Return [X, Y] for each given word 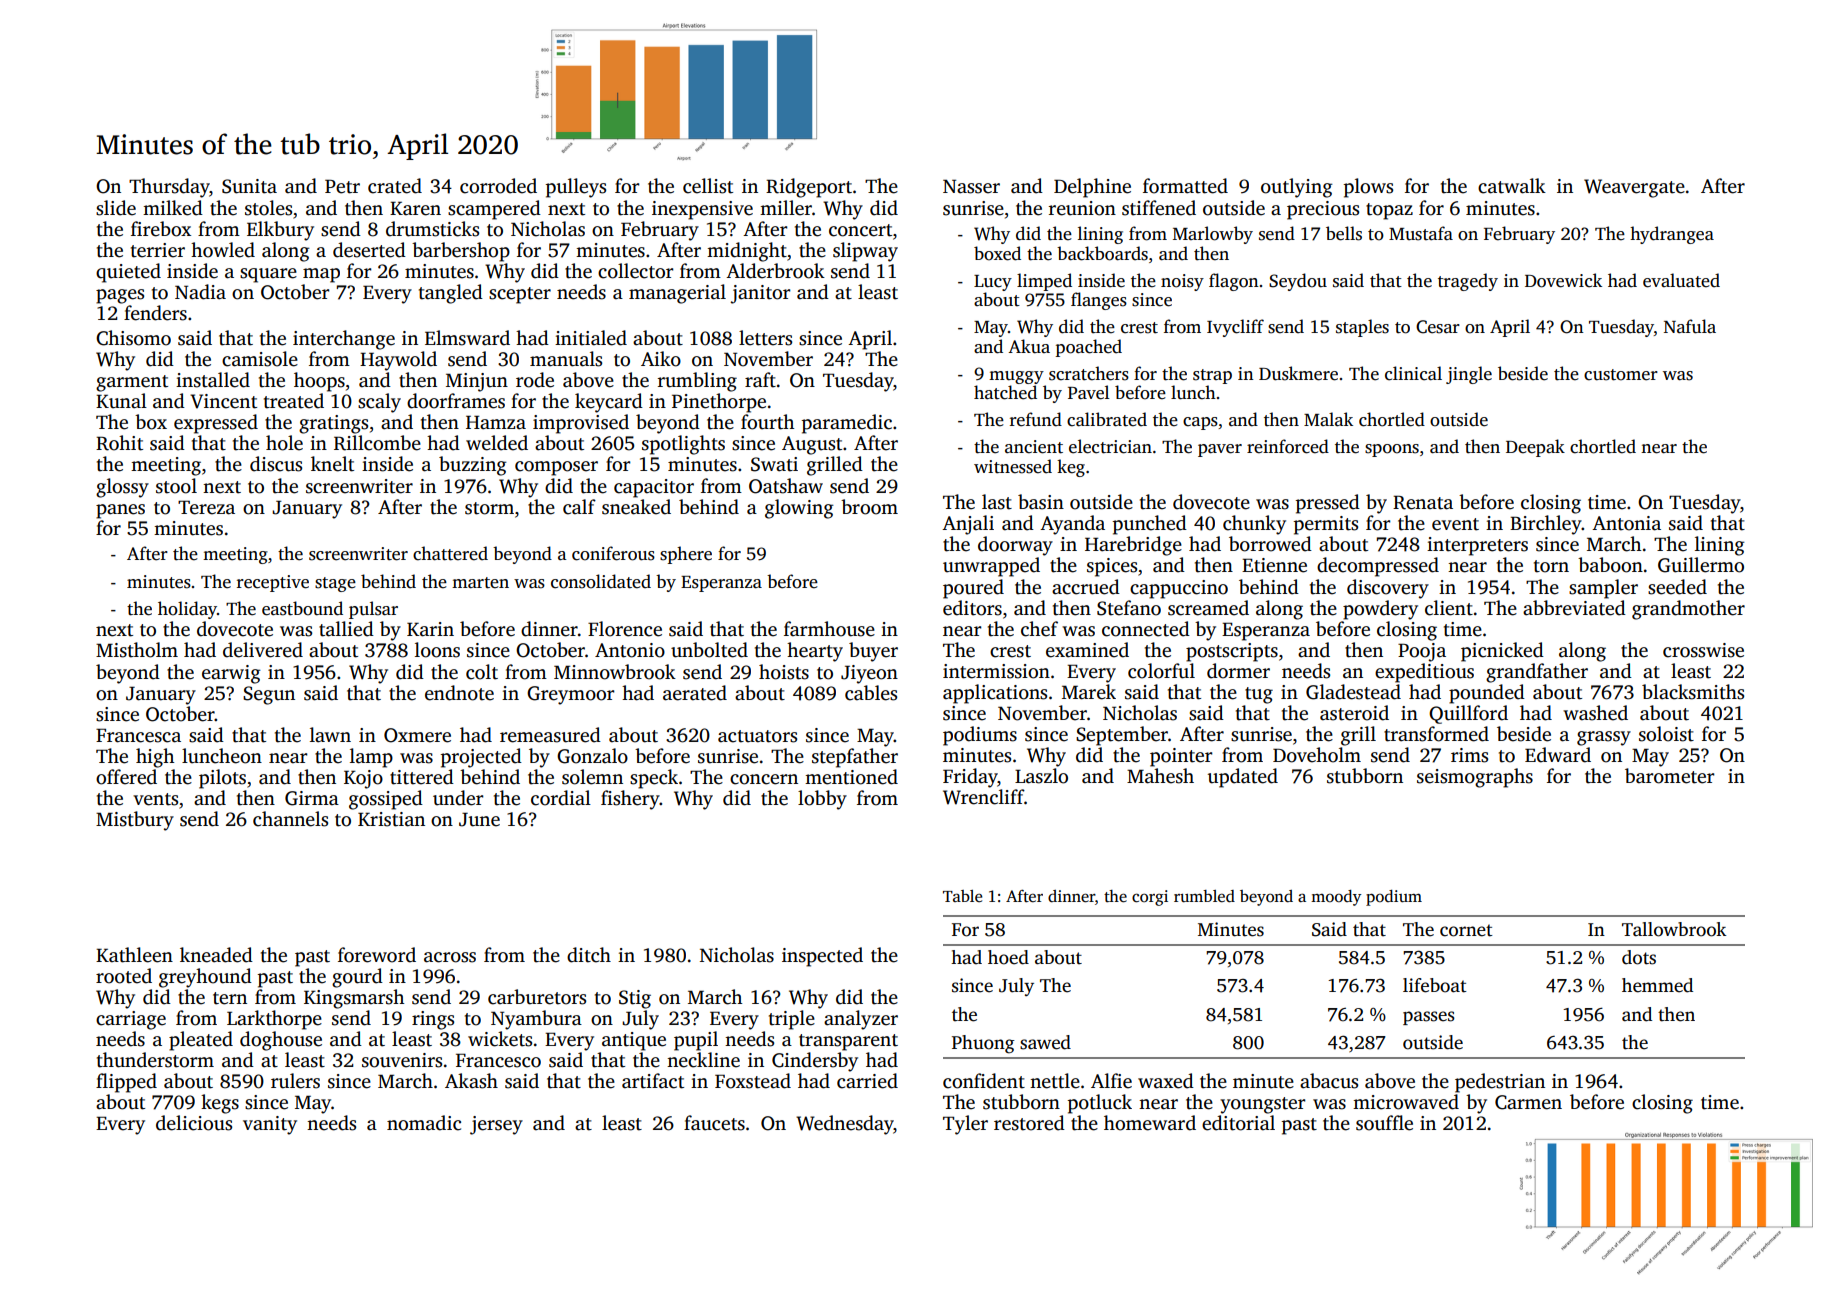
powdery [1380, 610]
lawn [330, 735]
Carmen [1528, 1102]
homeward [1150, 1123]
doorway [1015, 546]
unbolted [709, 650]
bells [1344, 233]
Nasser [971, 186]
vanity [270, 1125]
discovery [1388, 589]
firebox [161, 229]
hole [284, 443]
